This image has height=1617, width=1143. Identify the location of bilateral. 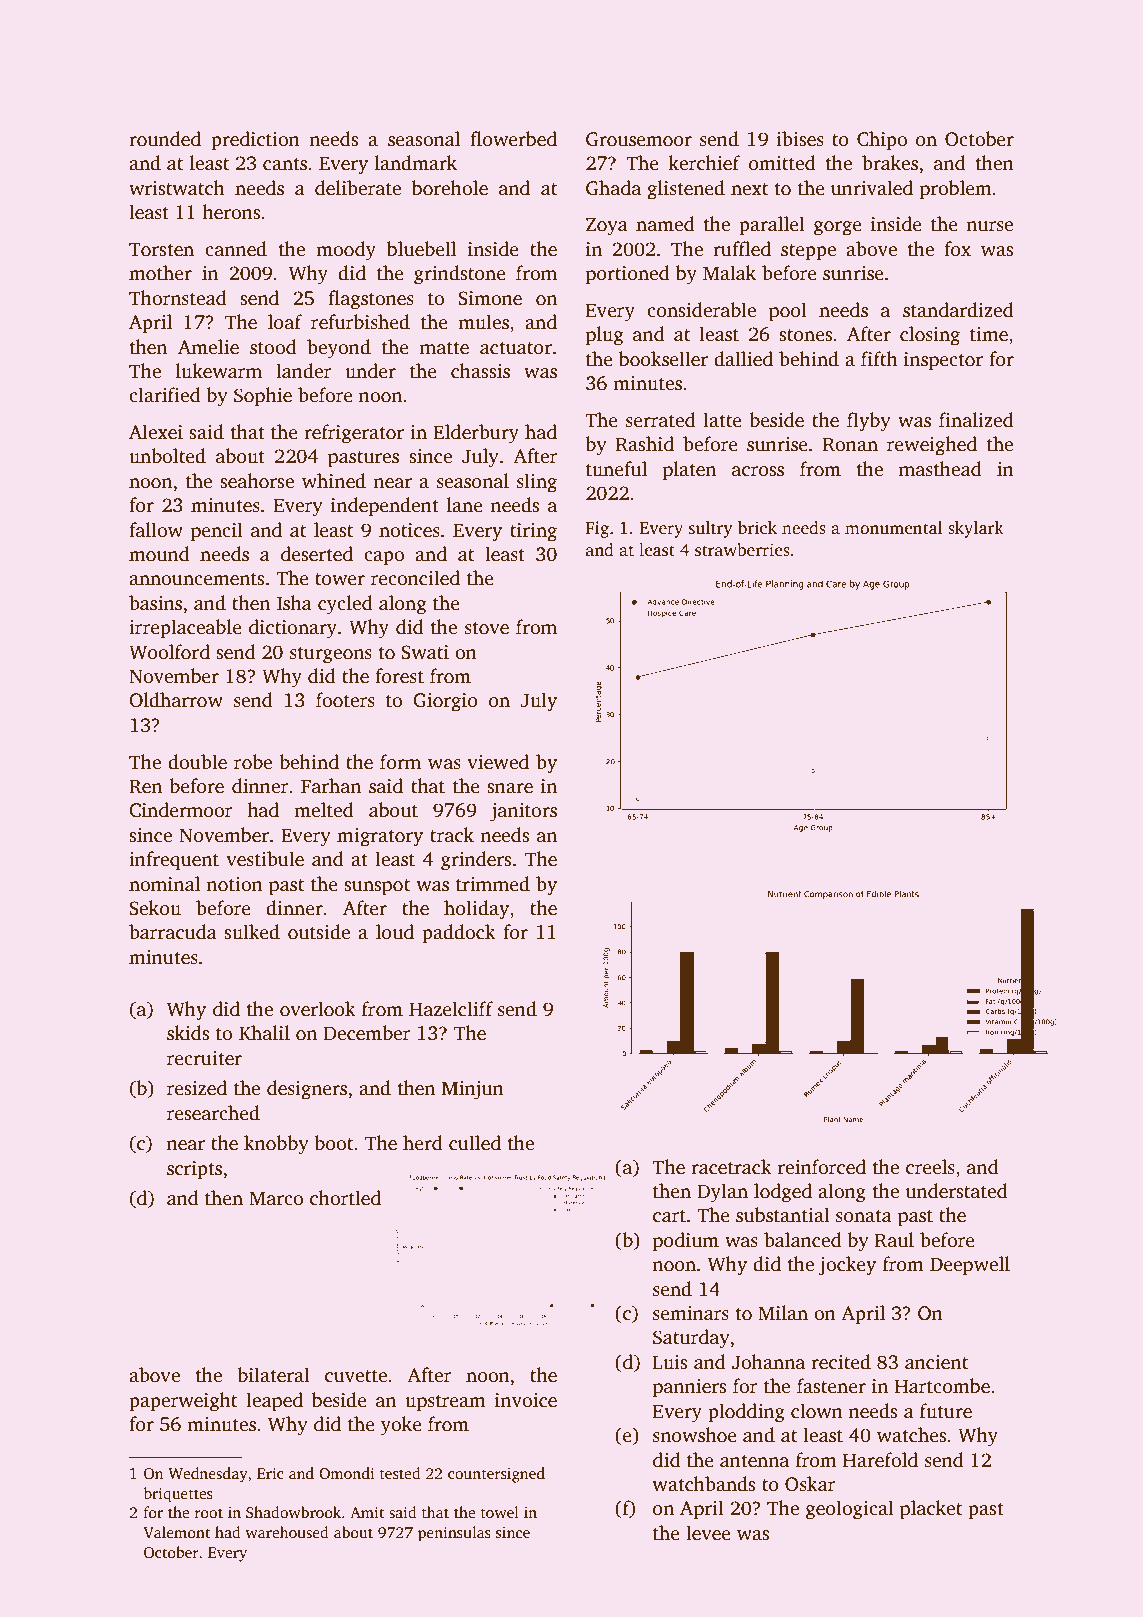
(273, 1375).
